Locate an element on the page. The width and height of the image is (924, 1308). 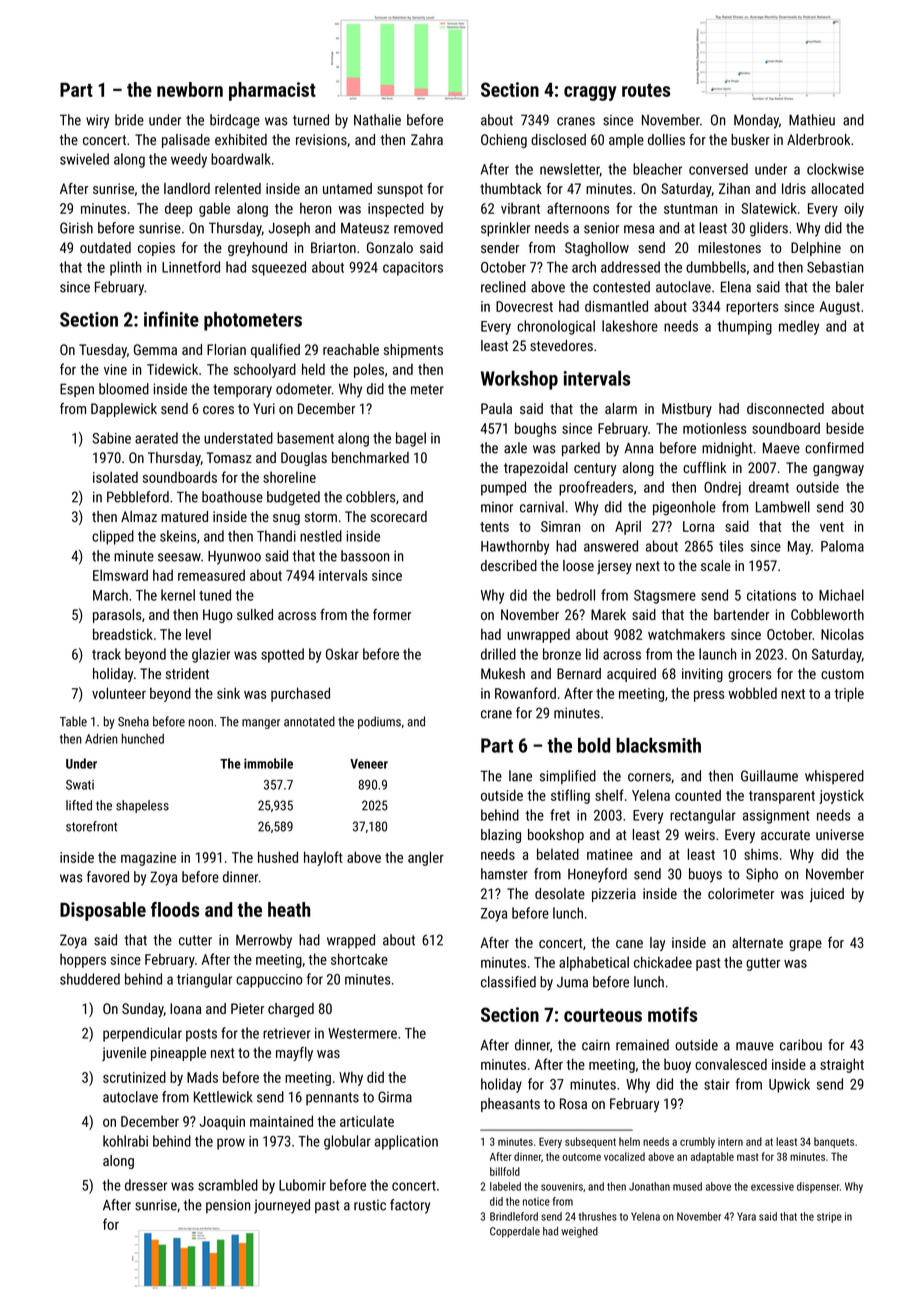
copies is located at coordinates (156, 249).
